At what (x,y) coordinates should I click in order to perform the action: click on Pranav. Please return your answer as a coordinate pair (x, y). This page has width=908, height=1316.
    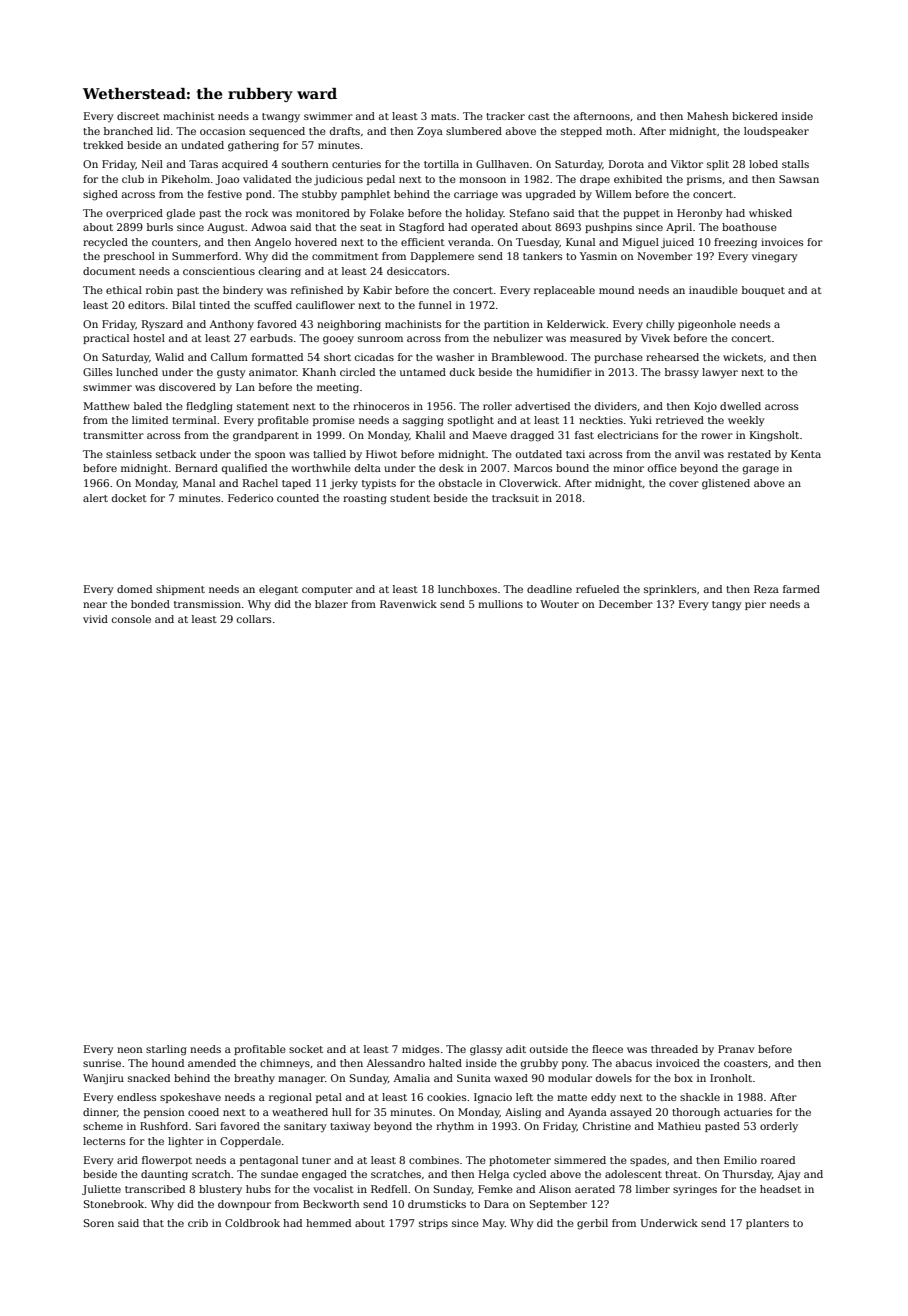
    Looking at the image, I should click on (736, 1049).
